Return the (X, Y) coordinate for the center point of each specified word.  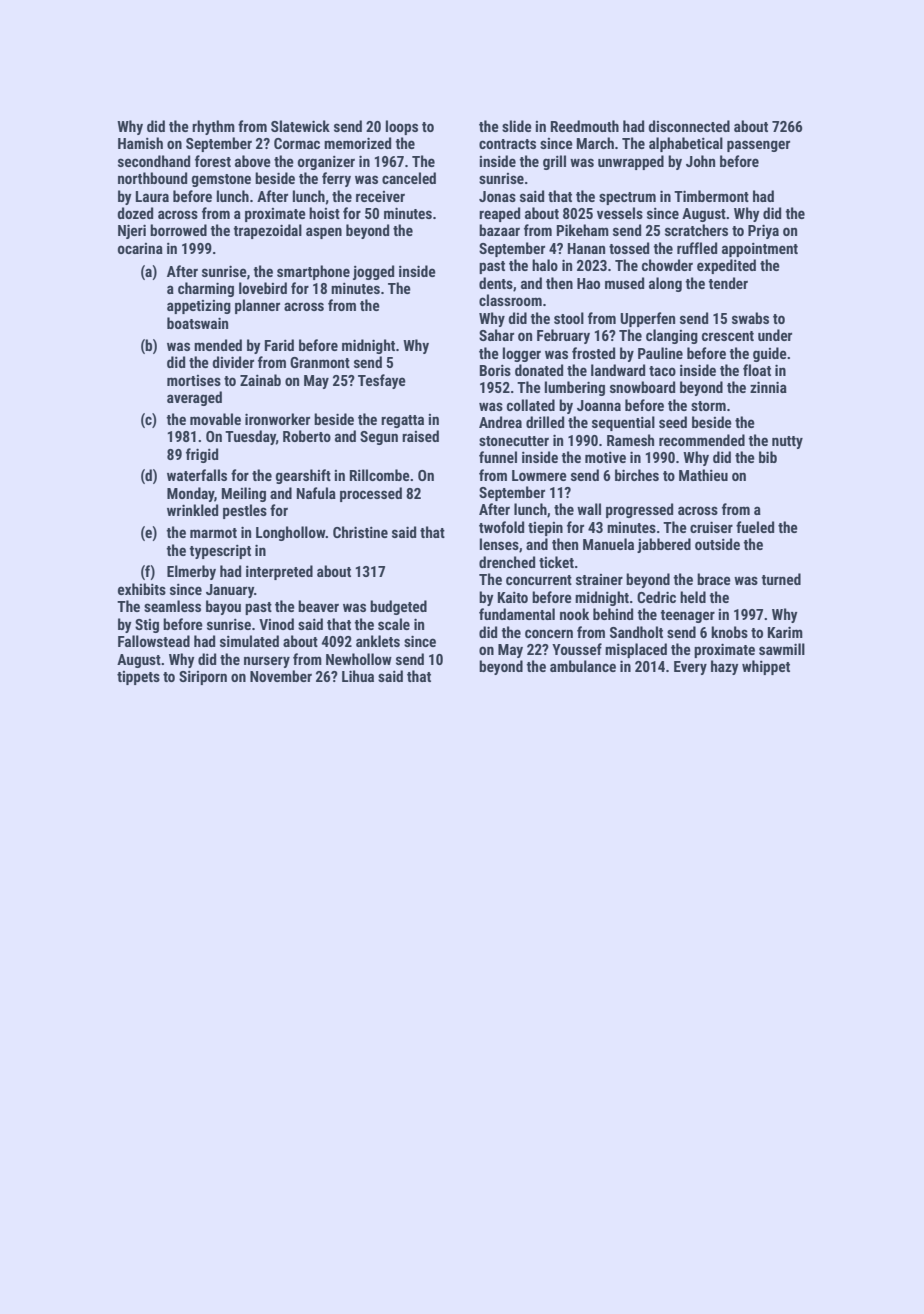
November (281, 676)
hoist (324, 213)
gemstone (221, 180)
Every (690, 668)
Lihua (358, 676)
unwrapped (631, 162)
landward (618, 370)
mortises (194, 380)
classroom (510, 300)
